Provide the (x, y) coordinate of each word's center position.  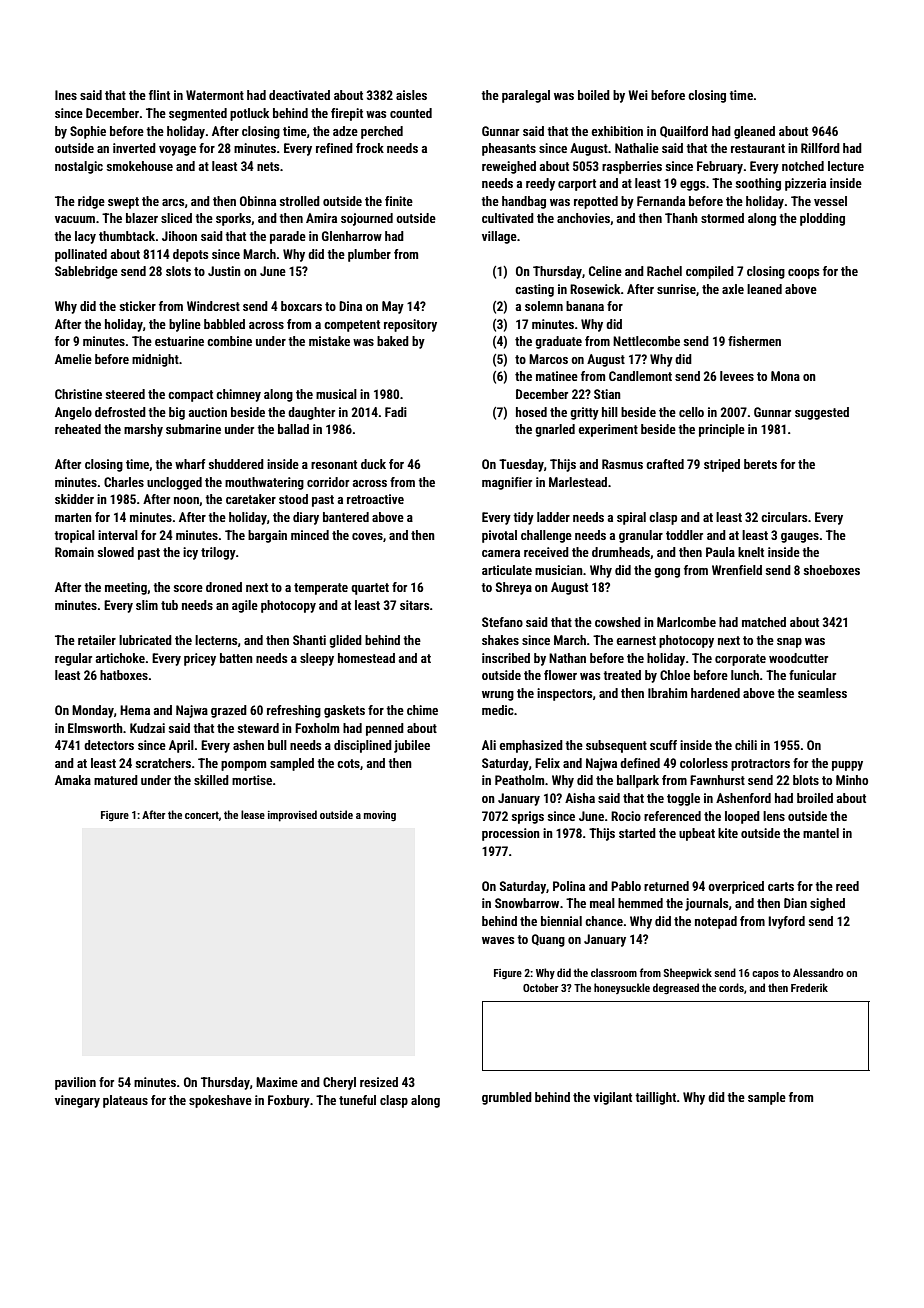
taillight (655, 1098)
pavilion (75, 1083)
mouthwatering (264, 483)
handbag (524, 202)
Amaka (73, 780)
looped (742, 817)
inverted (134, 148)
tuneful (357, 1100)
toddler (684, 535)
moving (380, 816)
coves (367, 536)
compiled (710, 272)
